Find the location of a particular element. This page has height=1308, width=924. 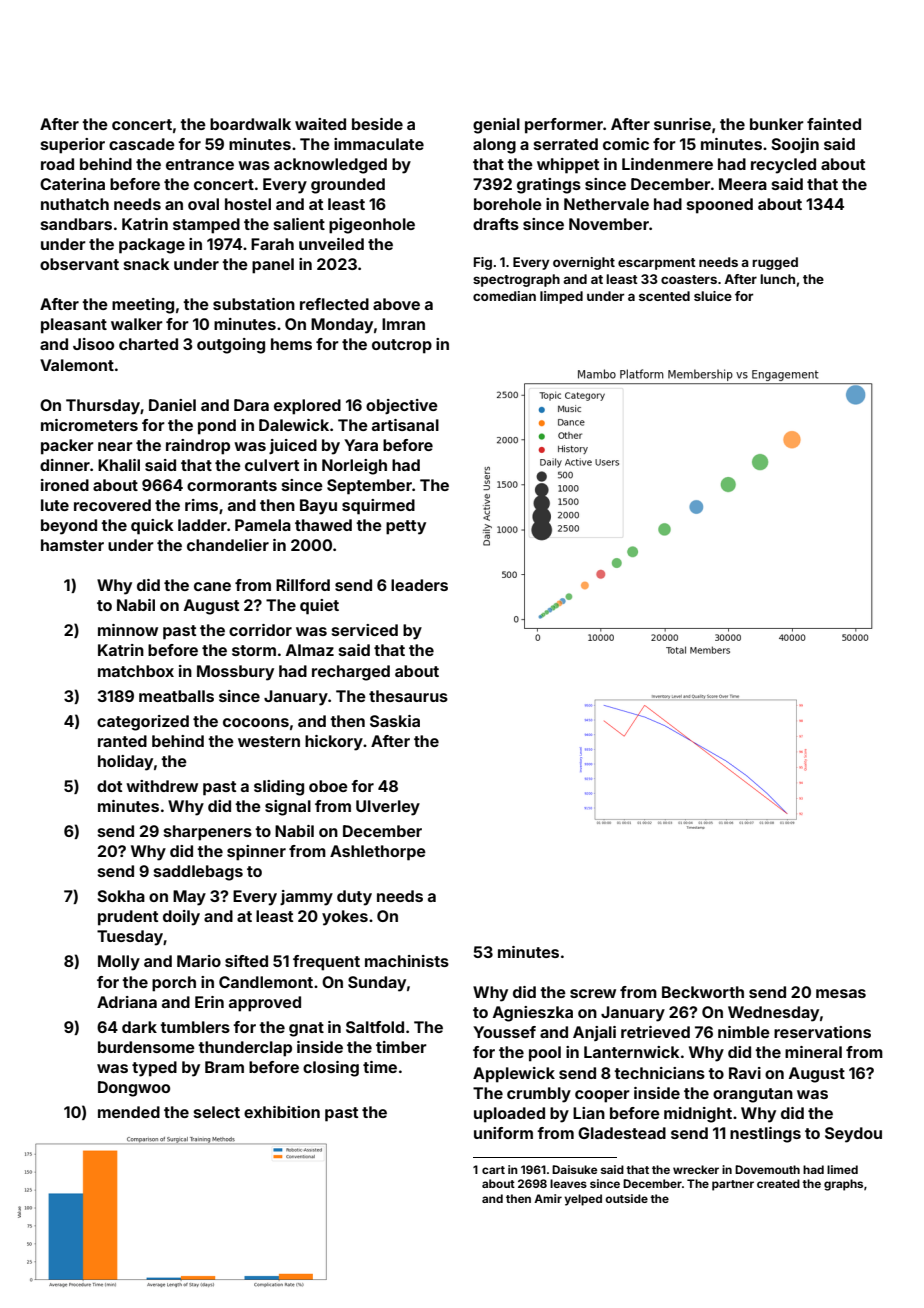

lunch is located at coordinates (777, 279).
